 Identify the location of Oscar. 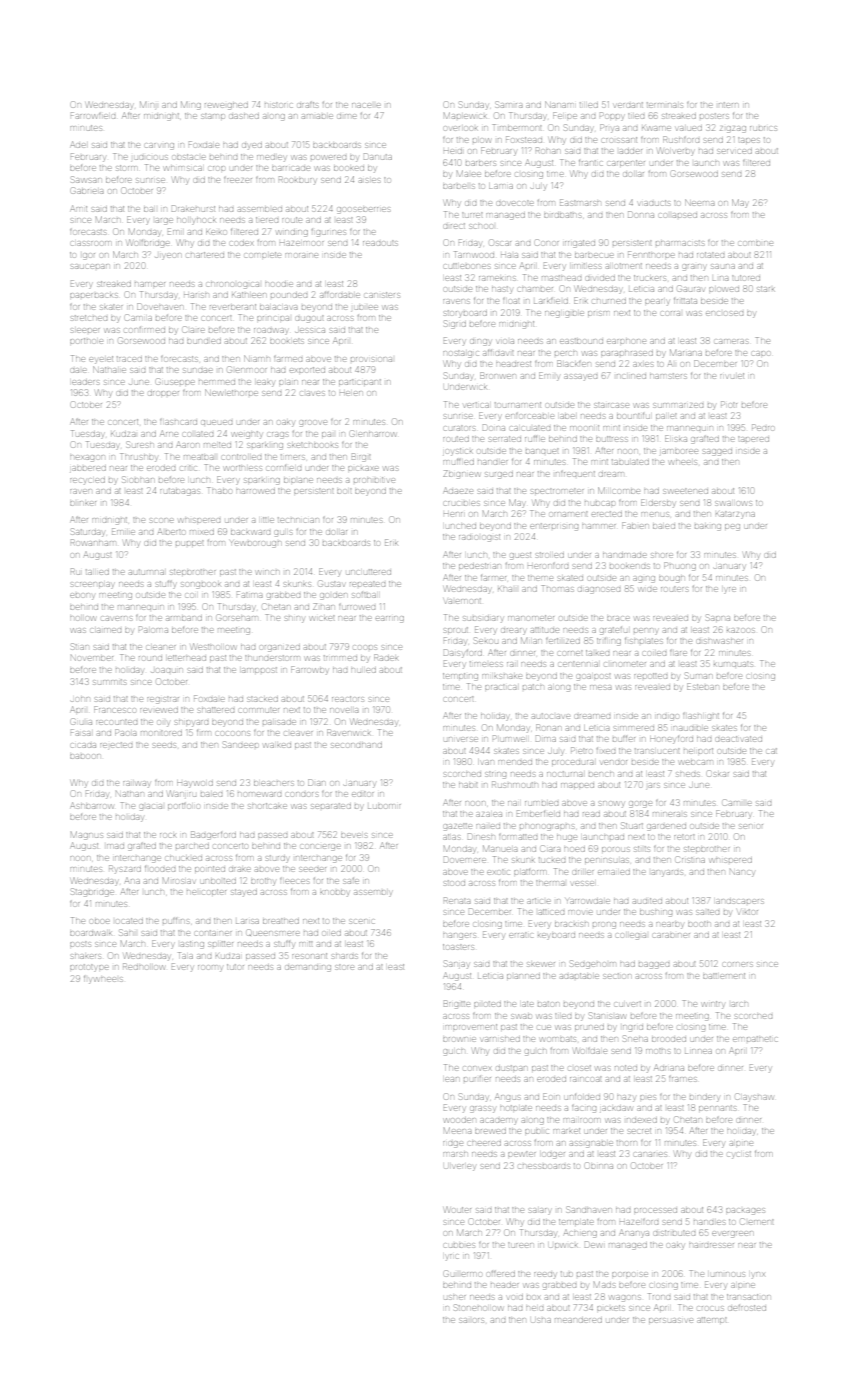
(500, 242).
